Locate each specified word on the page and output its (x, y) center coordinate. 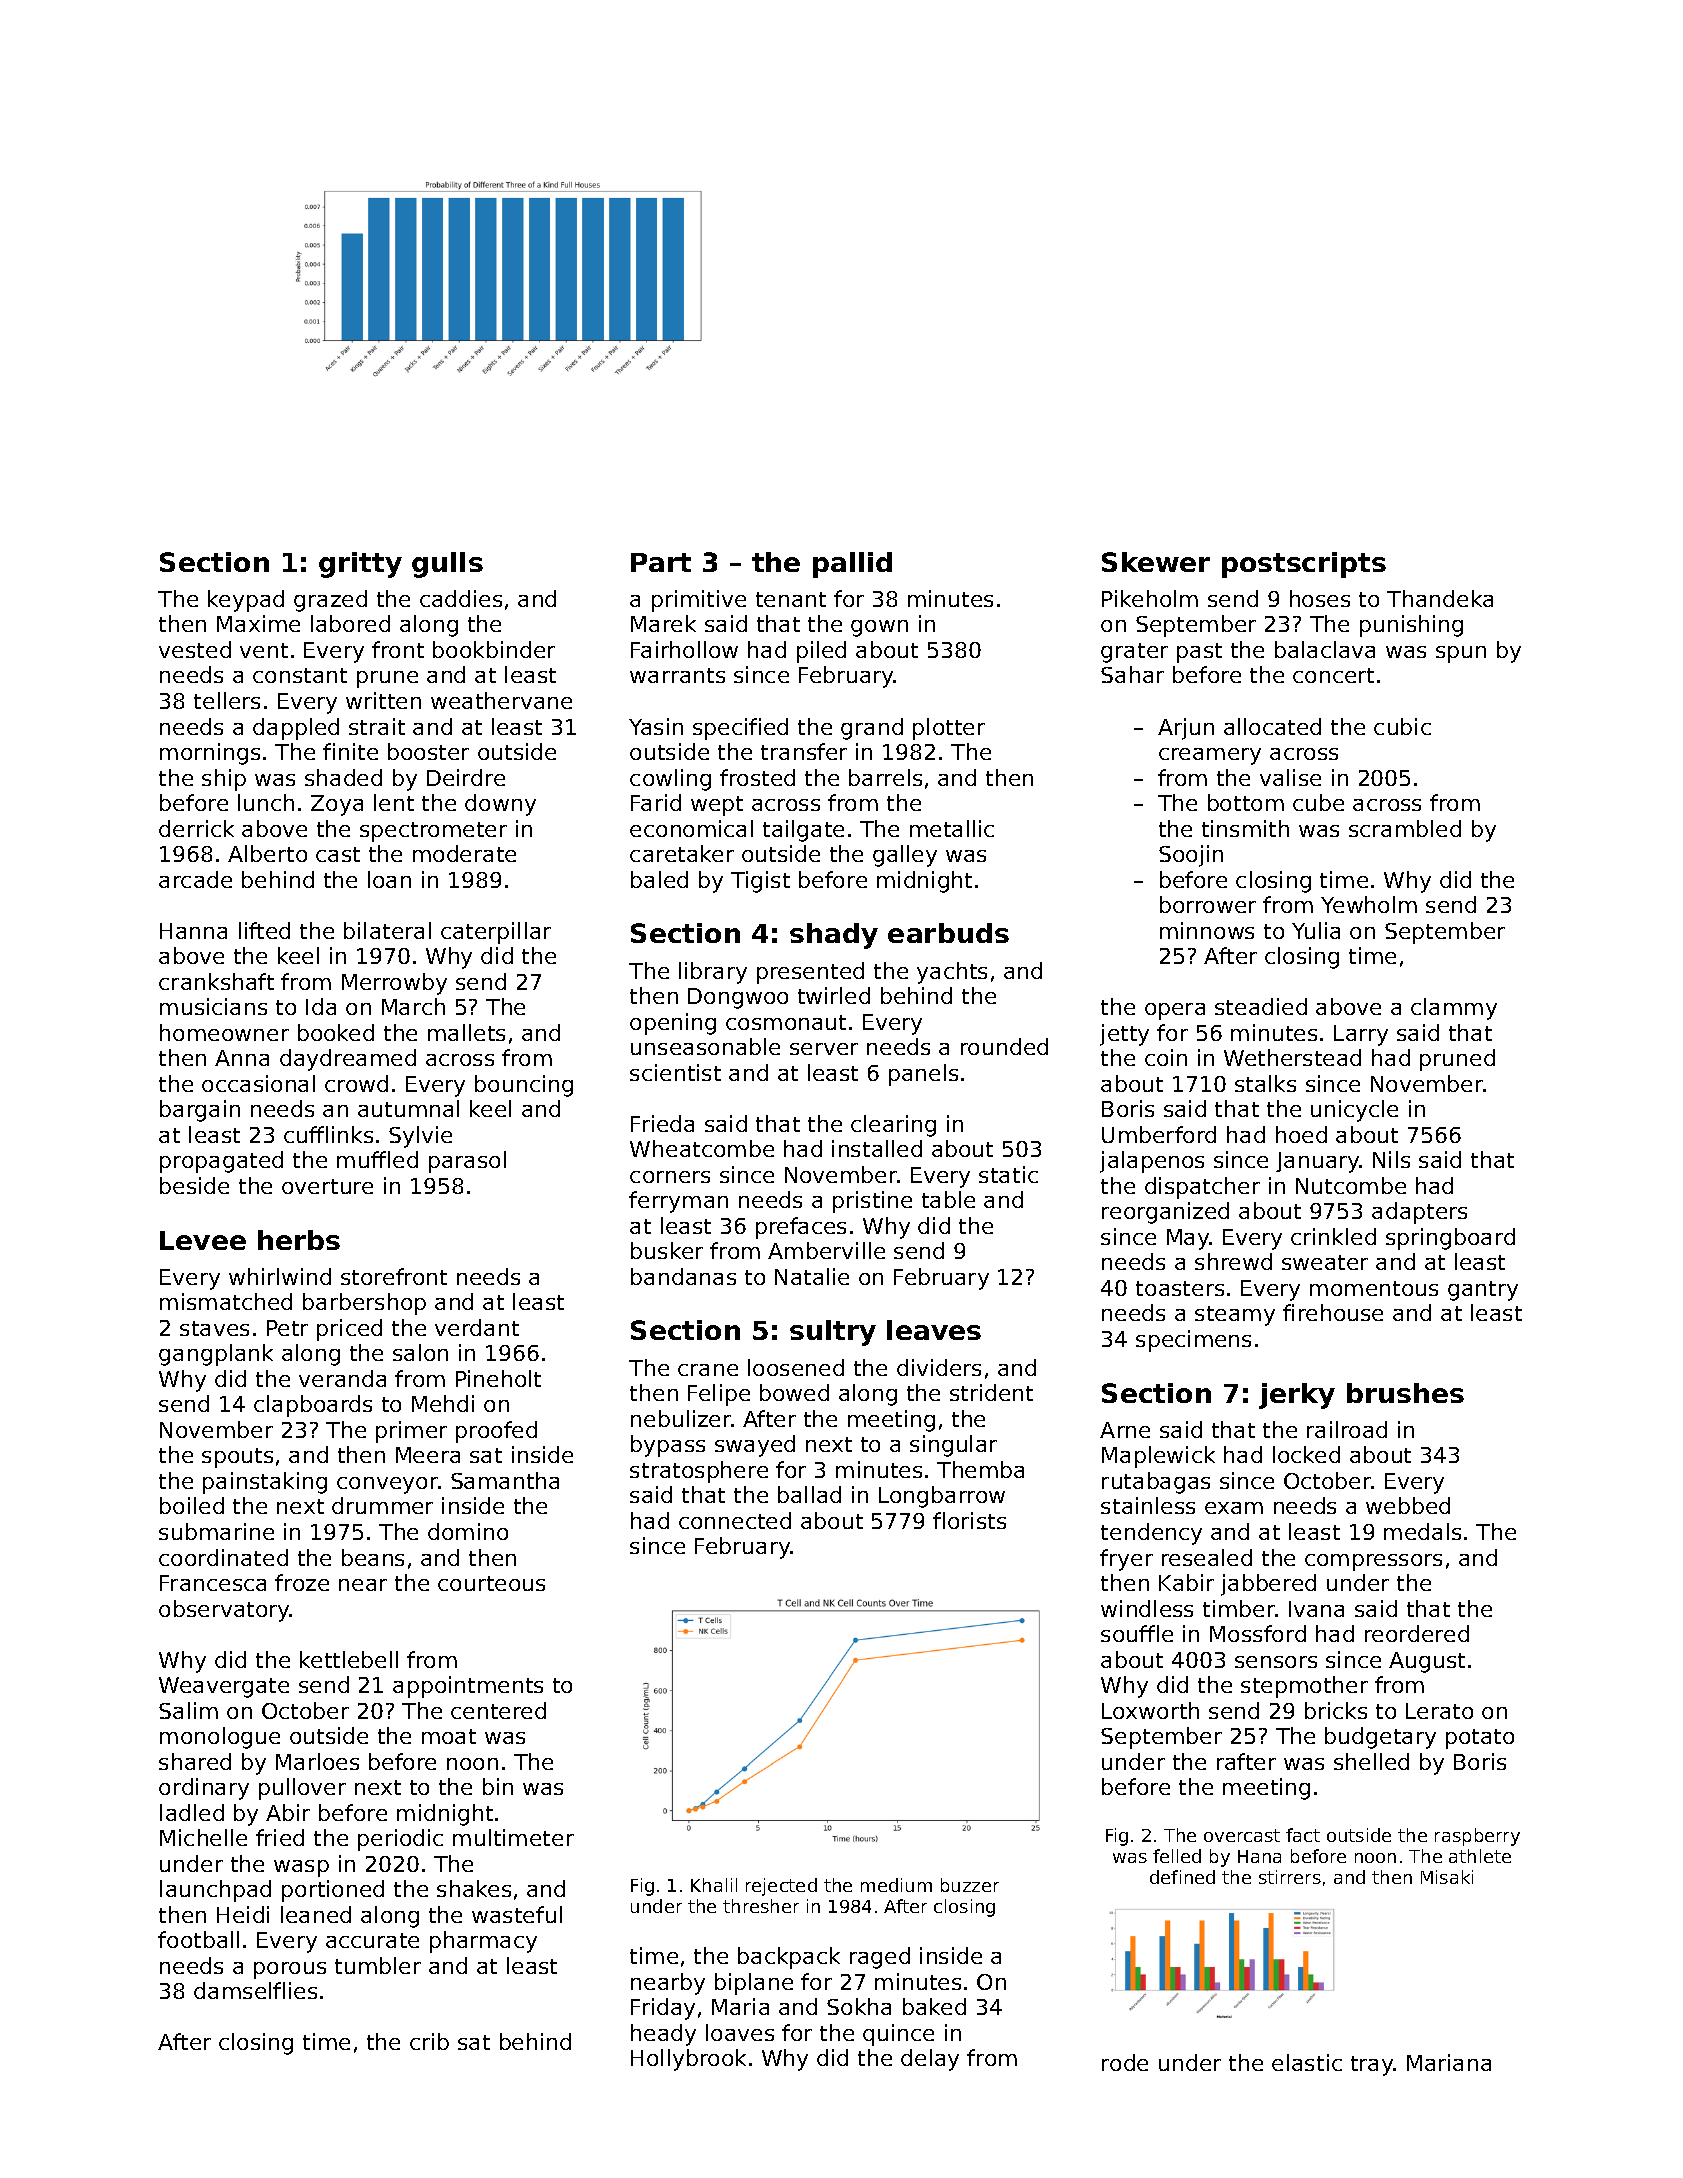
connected (735, 1520)
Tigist (760, 882)
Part (661, 562)
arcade (195, 879)
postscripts (1304, 565)
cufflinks (328, 1134)
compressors (1373, 1562)
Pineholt (498, 1378)
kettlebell (349, 1659)
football (198, 1939)
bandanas (683, 1276)
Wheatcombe (702, 1148)
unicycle (1354, 1111)
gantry (1483, 1291)
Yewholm (1369, 904)
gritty (360, 565)
